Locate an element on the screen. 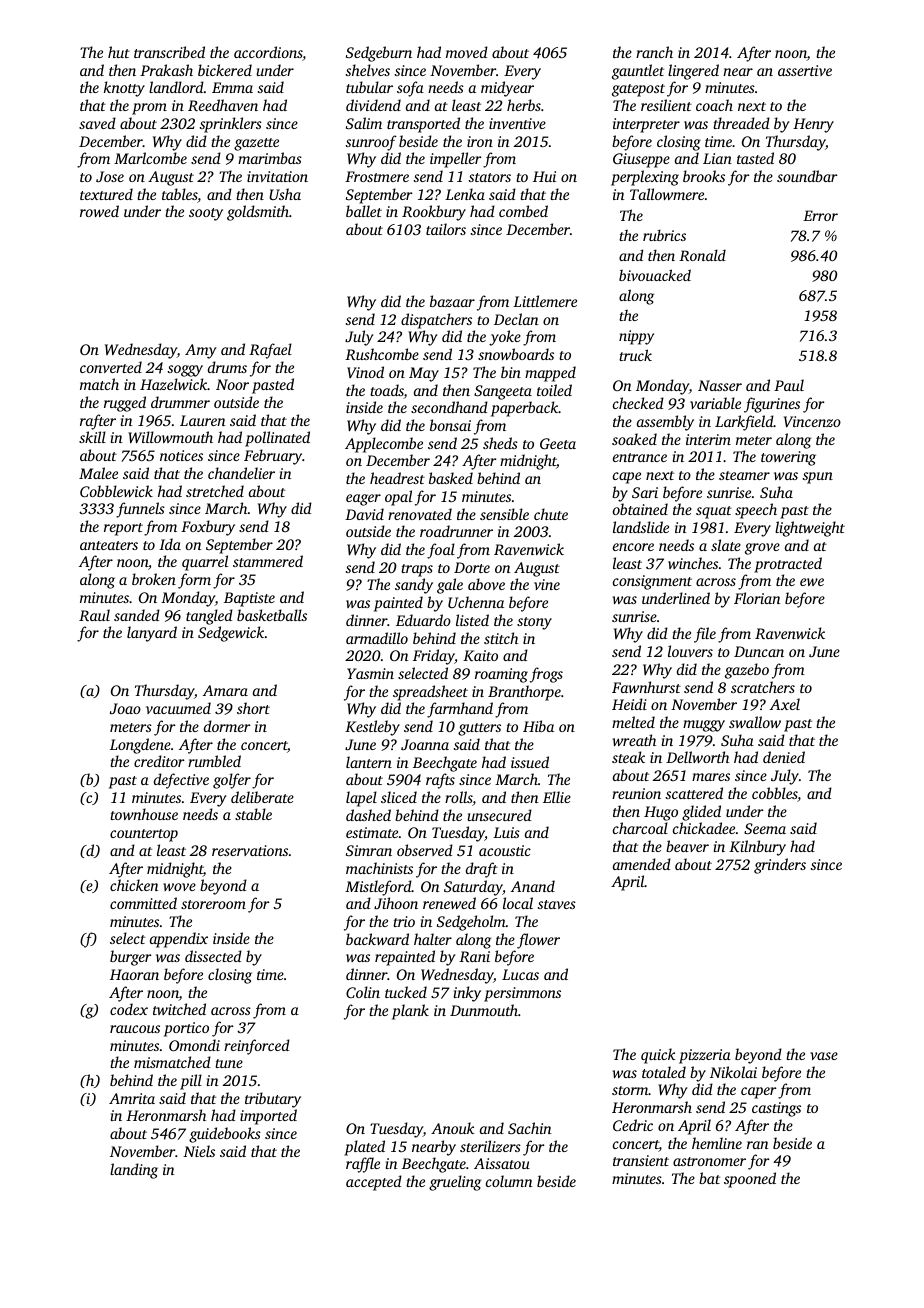 Image resolution: width=924 pixels, height=1308 pixels. invitation is located at coordinates (277, 176).
